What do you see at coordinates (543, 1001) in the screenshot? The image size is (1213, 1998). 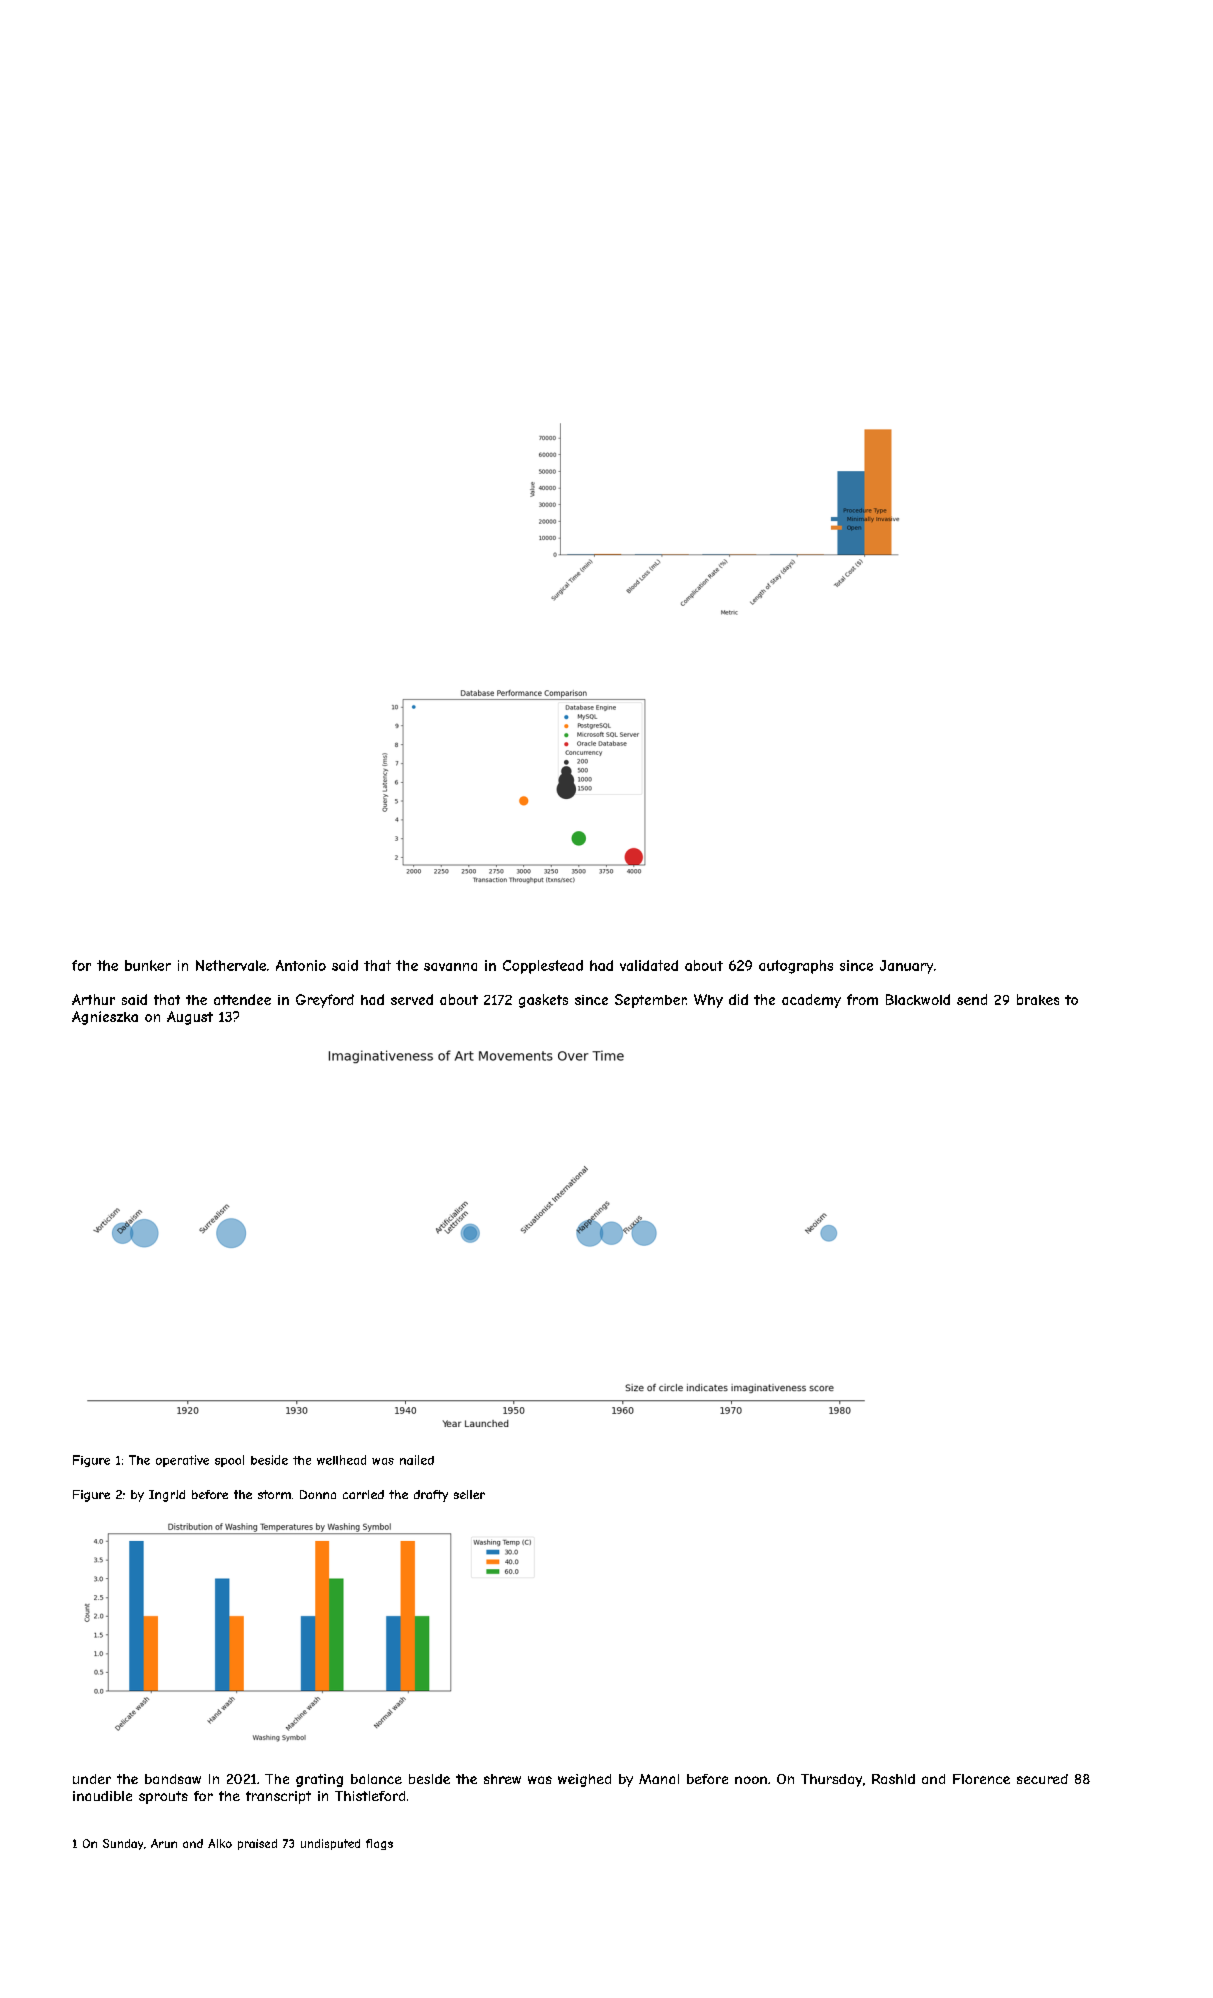 I see `gaskets` at bounding box center [543, 1001].
